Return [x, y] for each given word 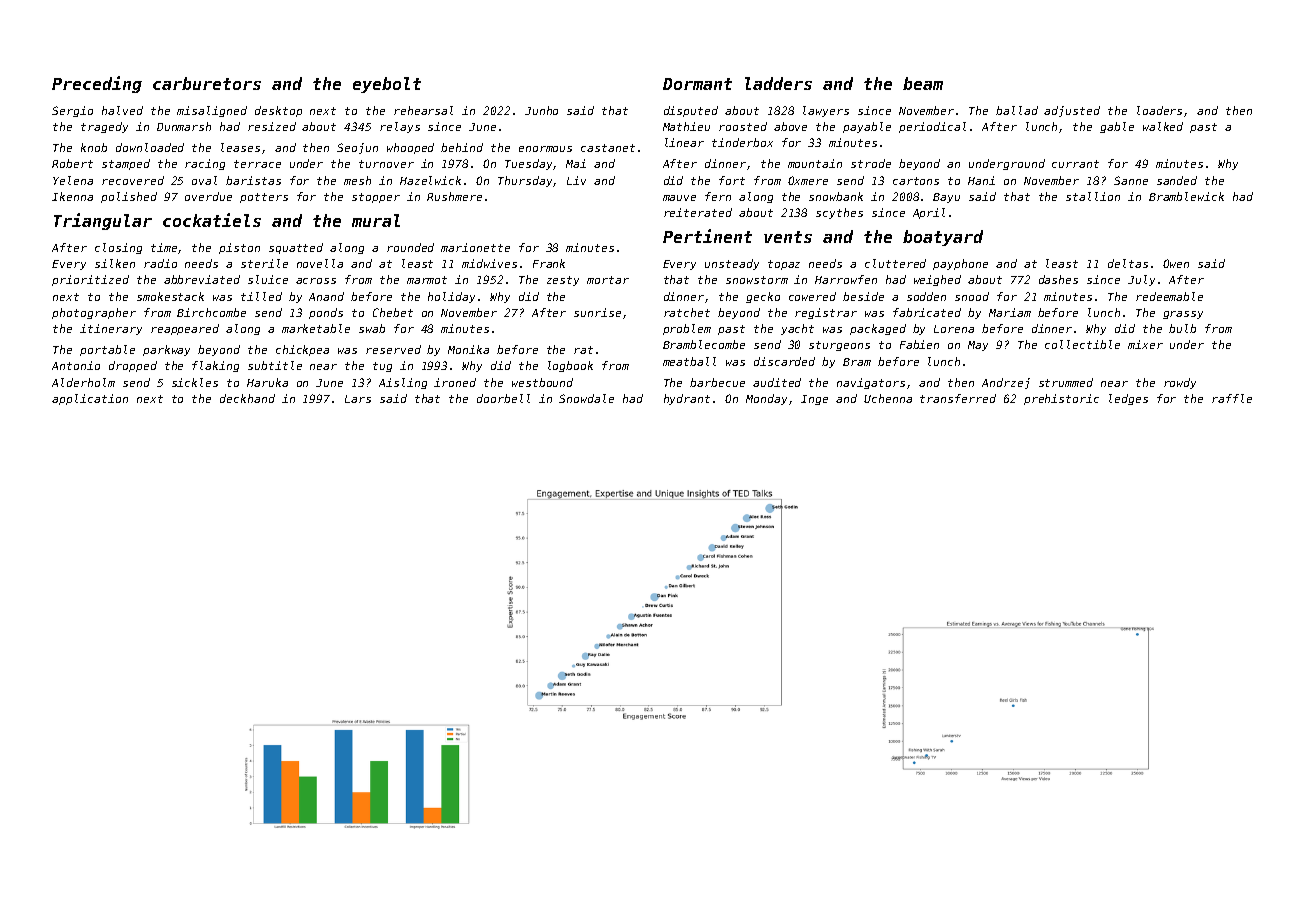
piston [239, 248]
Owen [1176, 263]
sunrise [597, 312]
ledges [1128, 399]
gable [1117, 127]
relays [400, 127]
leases [240, 147]
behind [462, 147]
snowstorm [757, 280]
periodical [932, 127]
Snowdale [586, 398]
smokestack [170, 296]
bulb [1182, 328]
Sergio [72, 111]
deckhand [247, 398]
